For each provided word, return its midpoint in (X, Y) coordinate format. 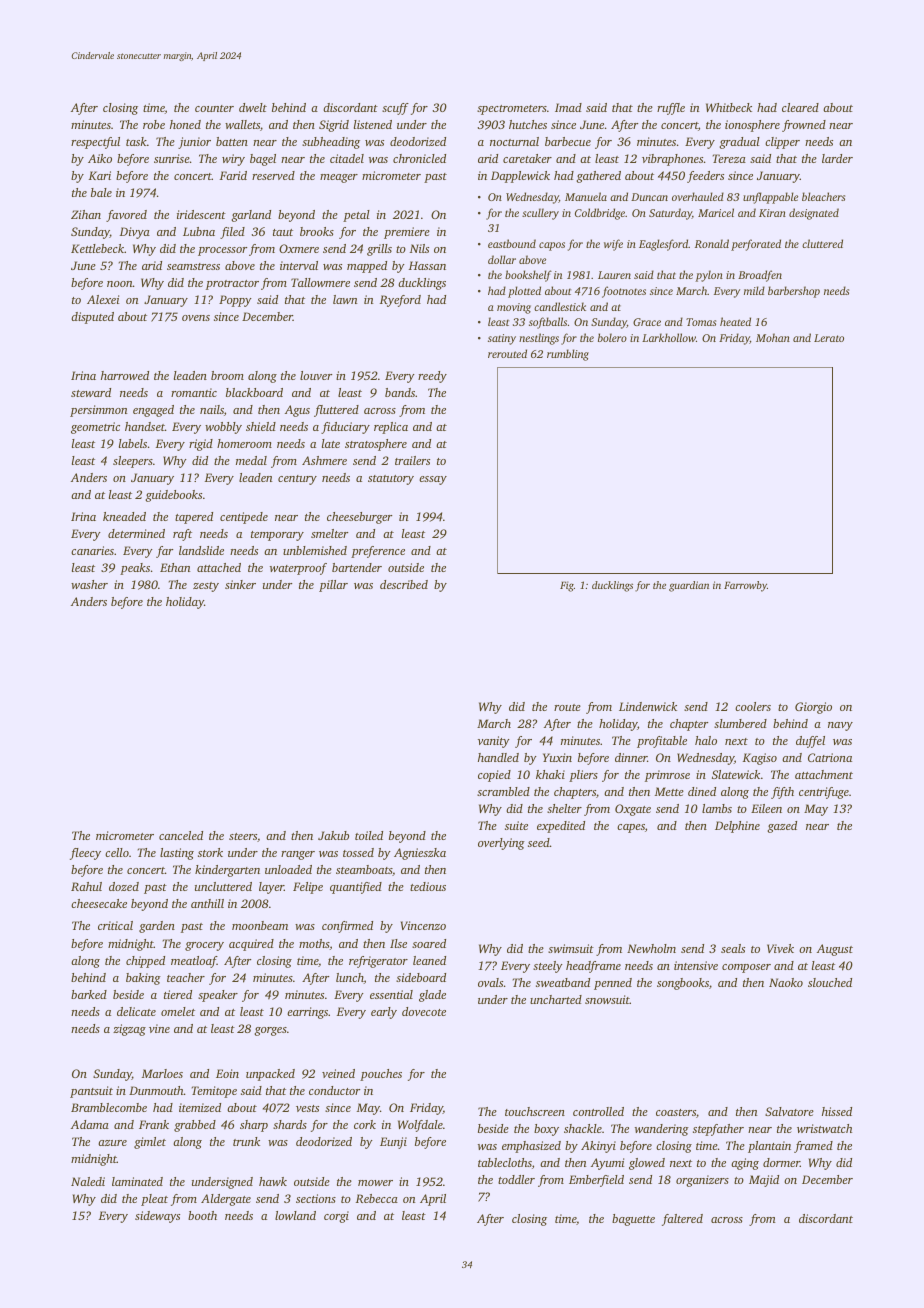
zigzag (129, 1030)
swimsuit (571, 948)
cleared (800, 107)
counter (214, 108)
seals (733, 948)
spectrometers (512, 110)
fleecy (85, 854)
